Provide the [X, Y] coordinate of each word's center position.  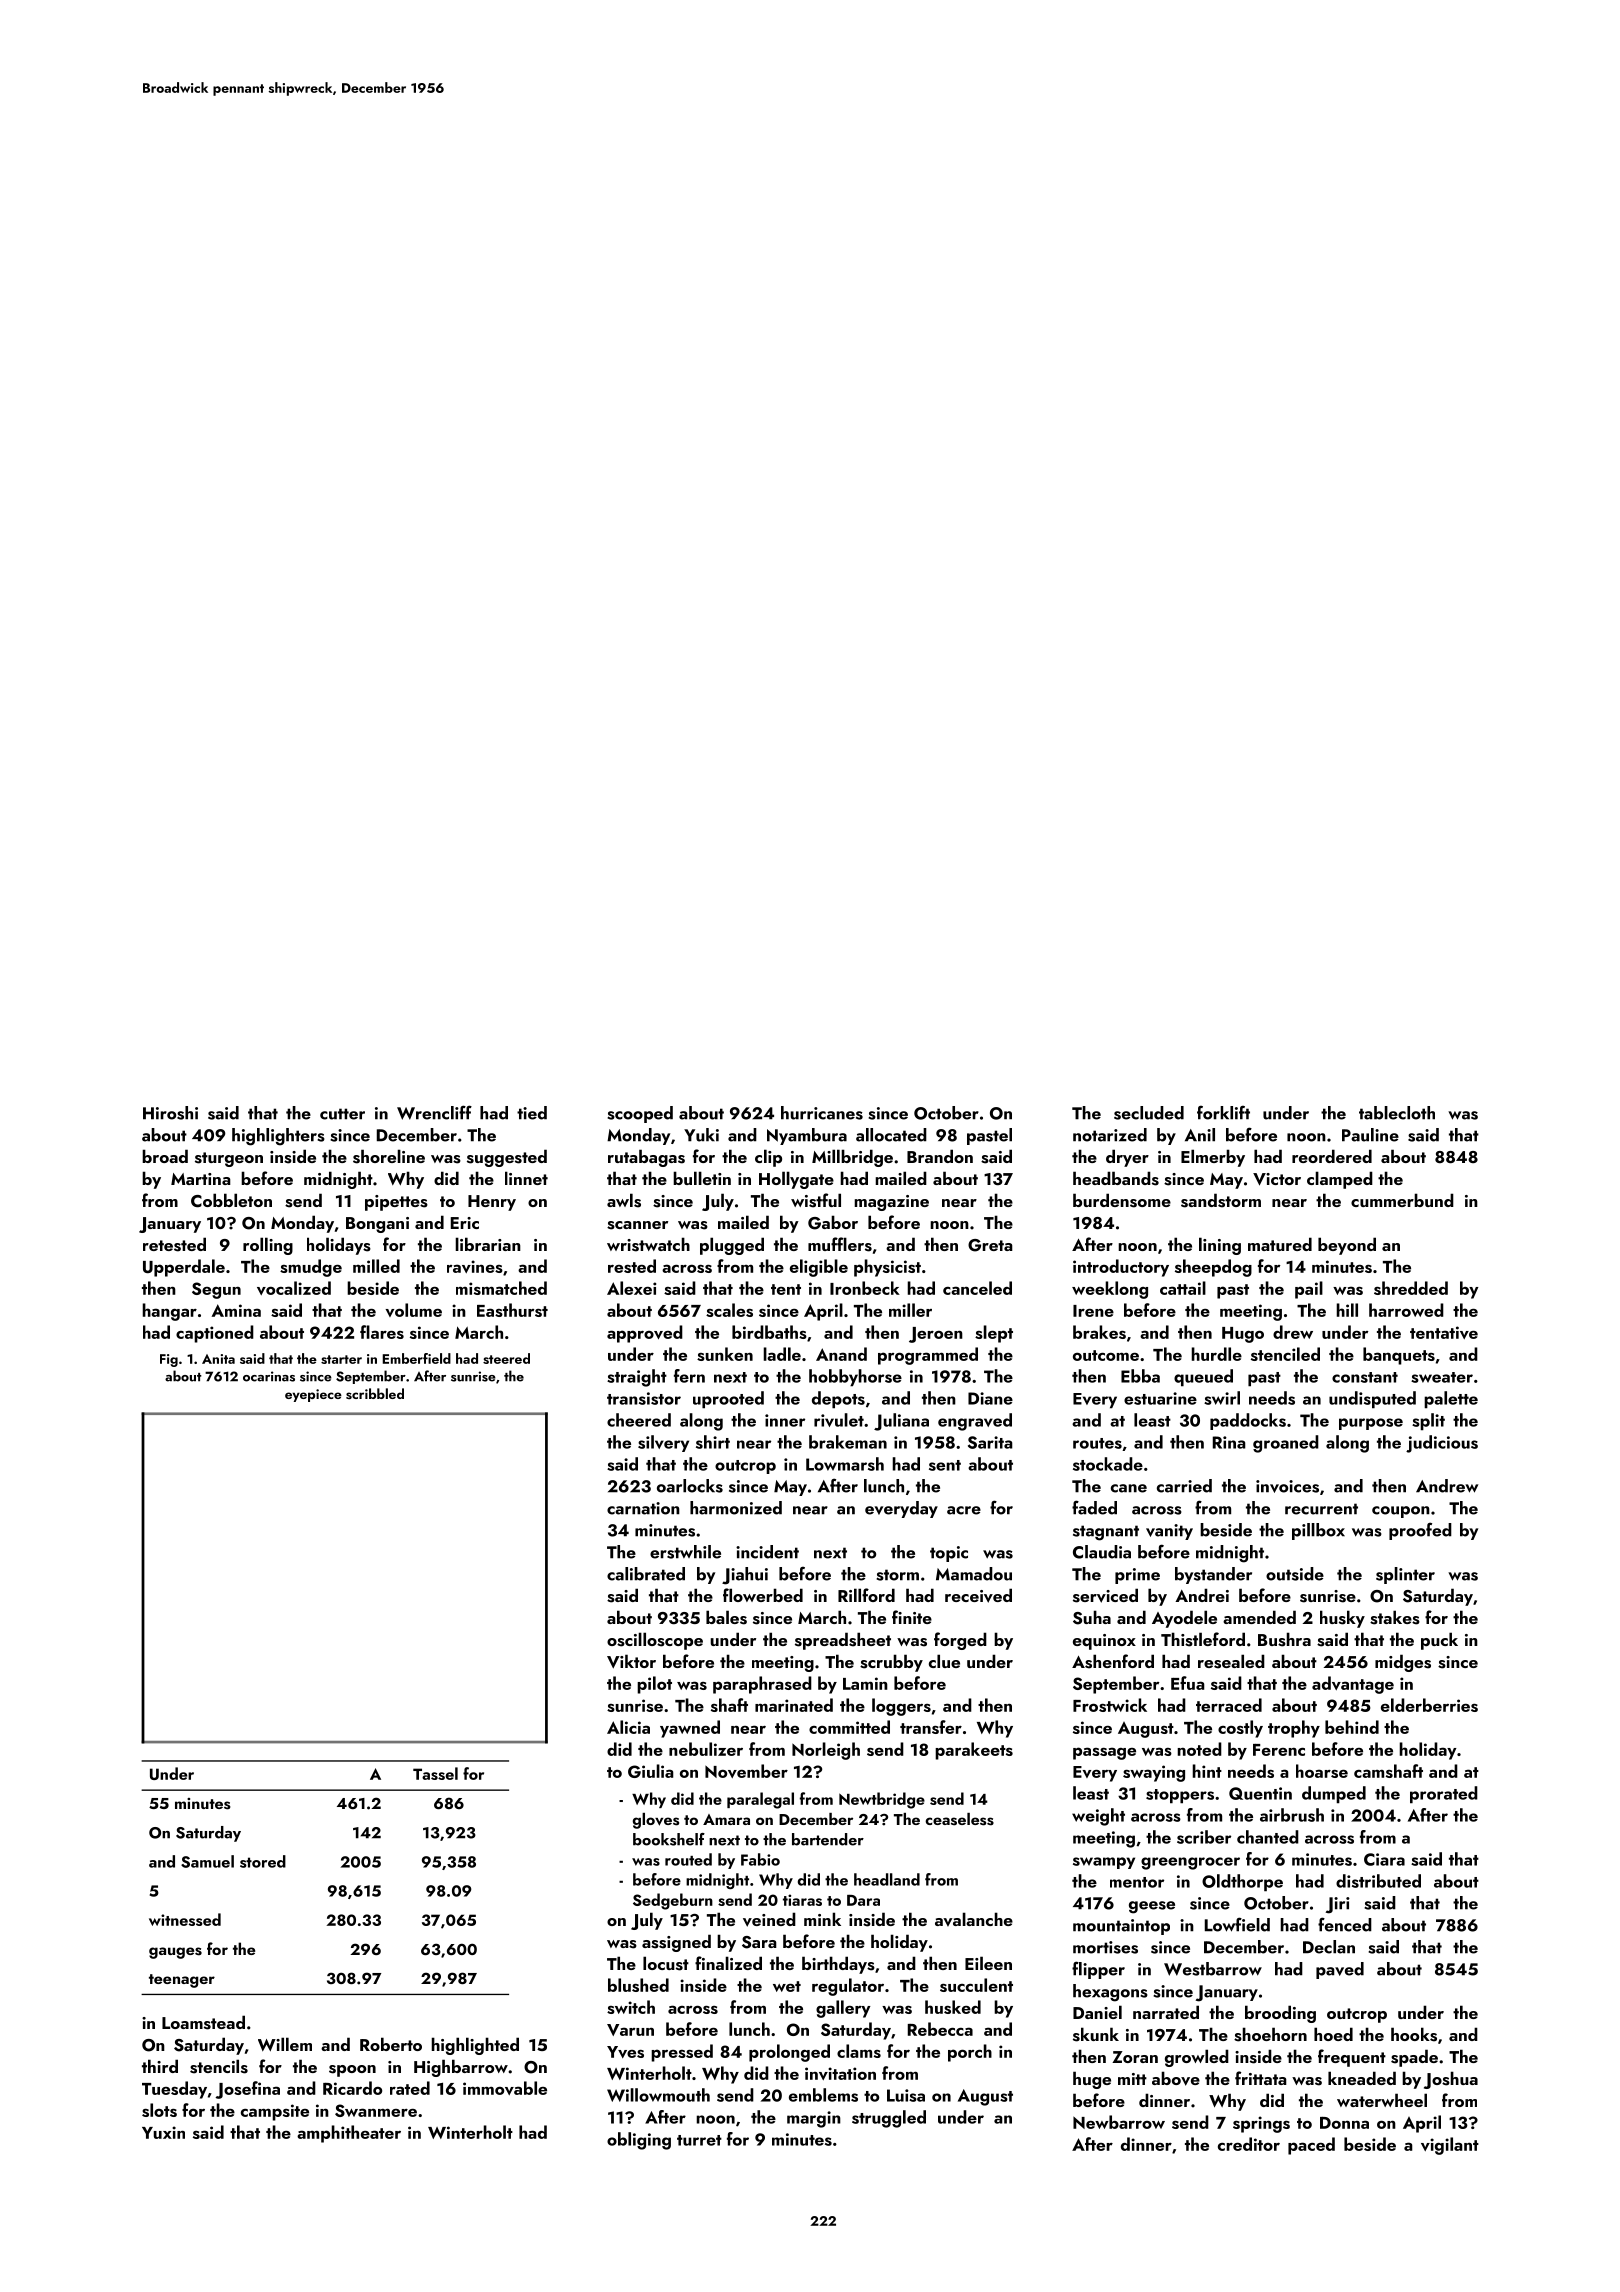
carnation [643, 1508]
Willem [285, 2044]
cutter [342, 1114]
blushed [638, 1985]
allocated [891, 1135]
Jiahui [745, 1576]
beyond [1347, 1246]
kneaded [1362, 2078]
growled [1197, 2058]
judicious [1442, 1444]
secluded [1149, 1113]
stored [263, 1861]
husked [953, 2007]
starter [341, 1359]
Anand [841, 1354]
